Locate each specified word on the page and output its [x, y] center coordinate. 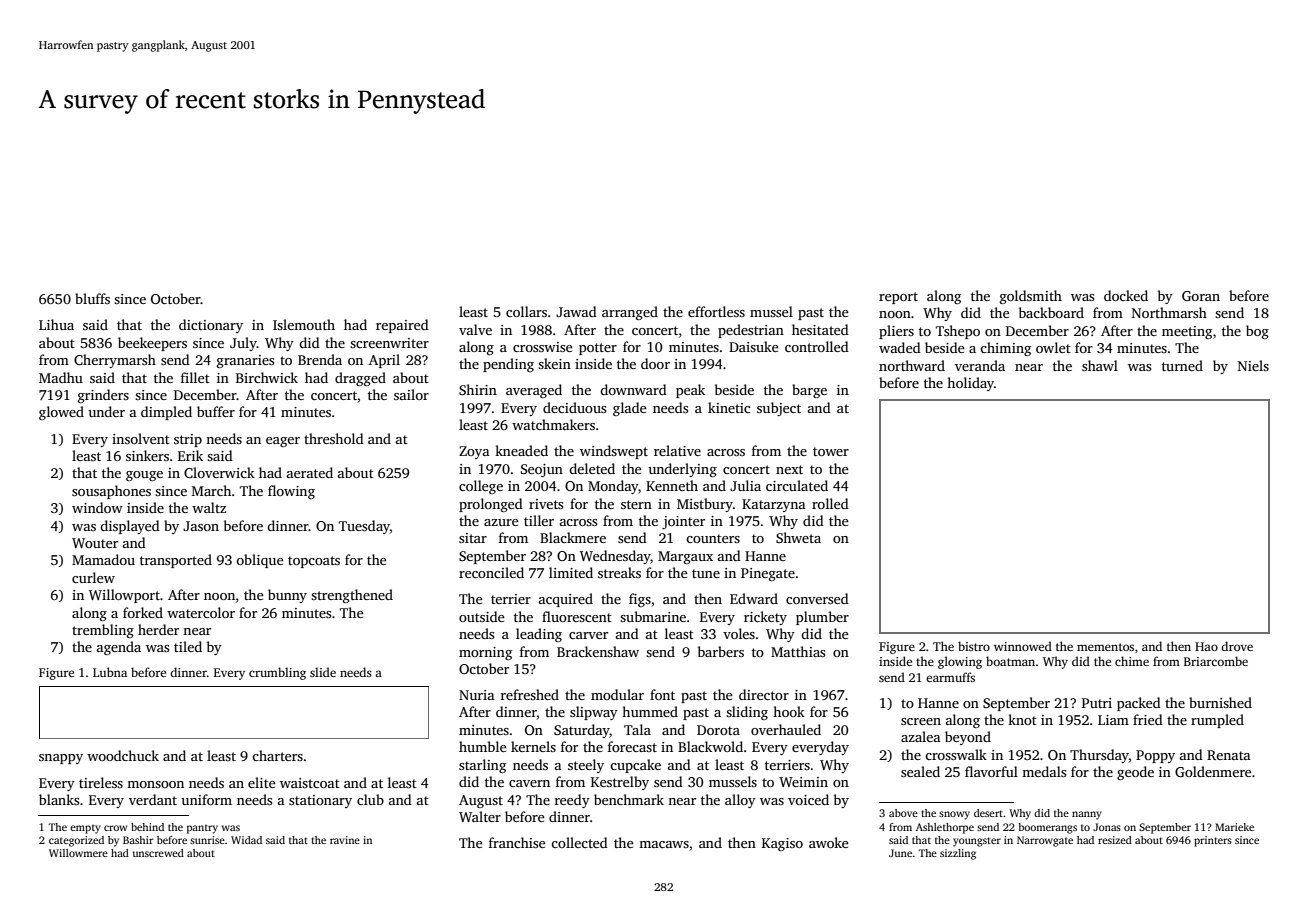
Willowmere [78, 853]
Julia [745, 485]
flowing [291, 492]
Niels [1253, 365]
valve [475, 329]
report [898, 298]
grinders [103, 396]
